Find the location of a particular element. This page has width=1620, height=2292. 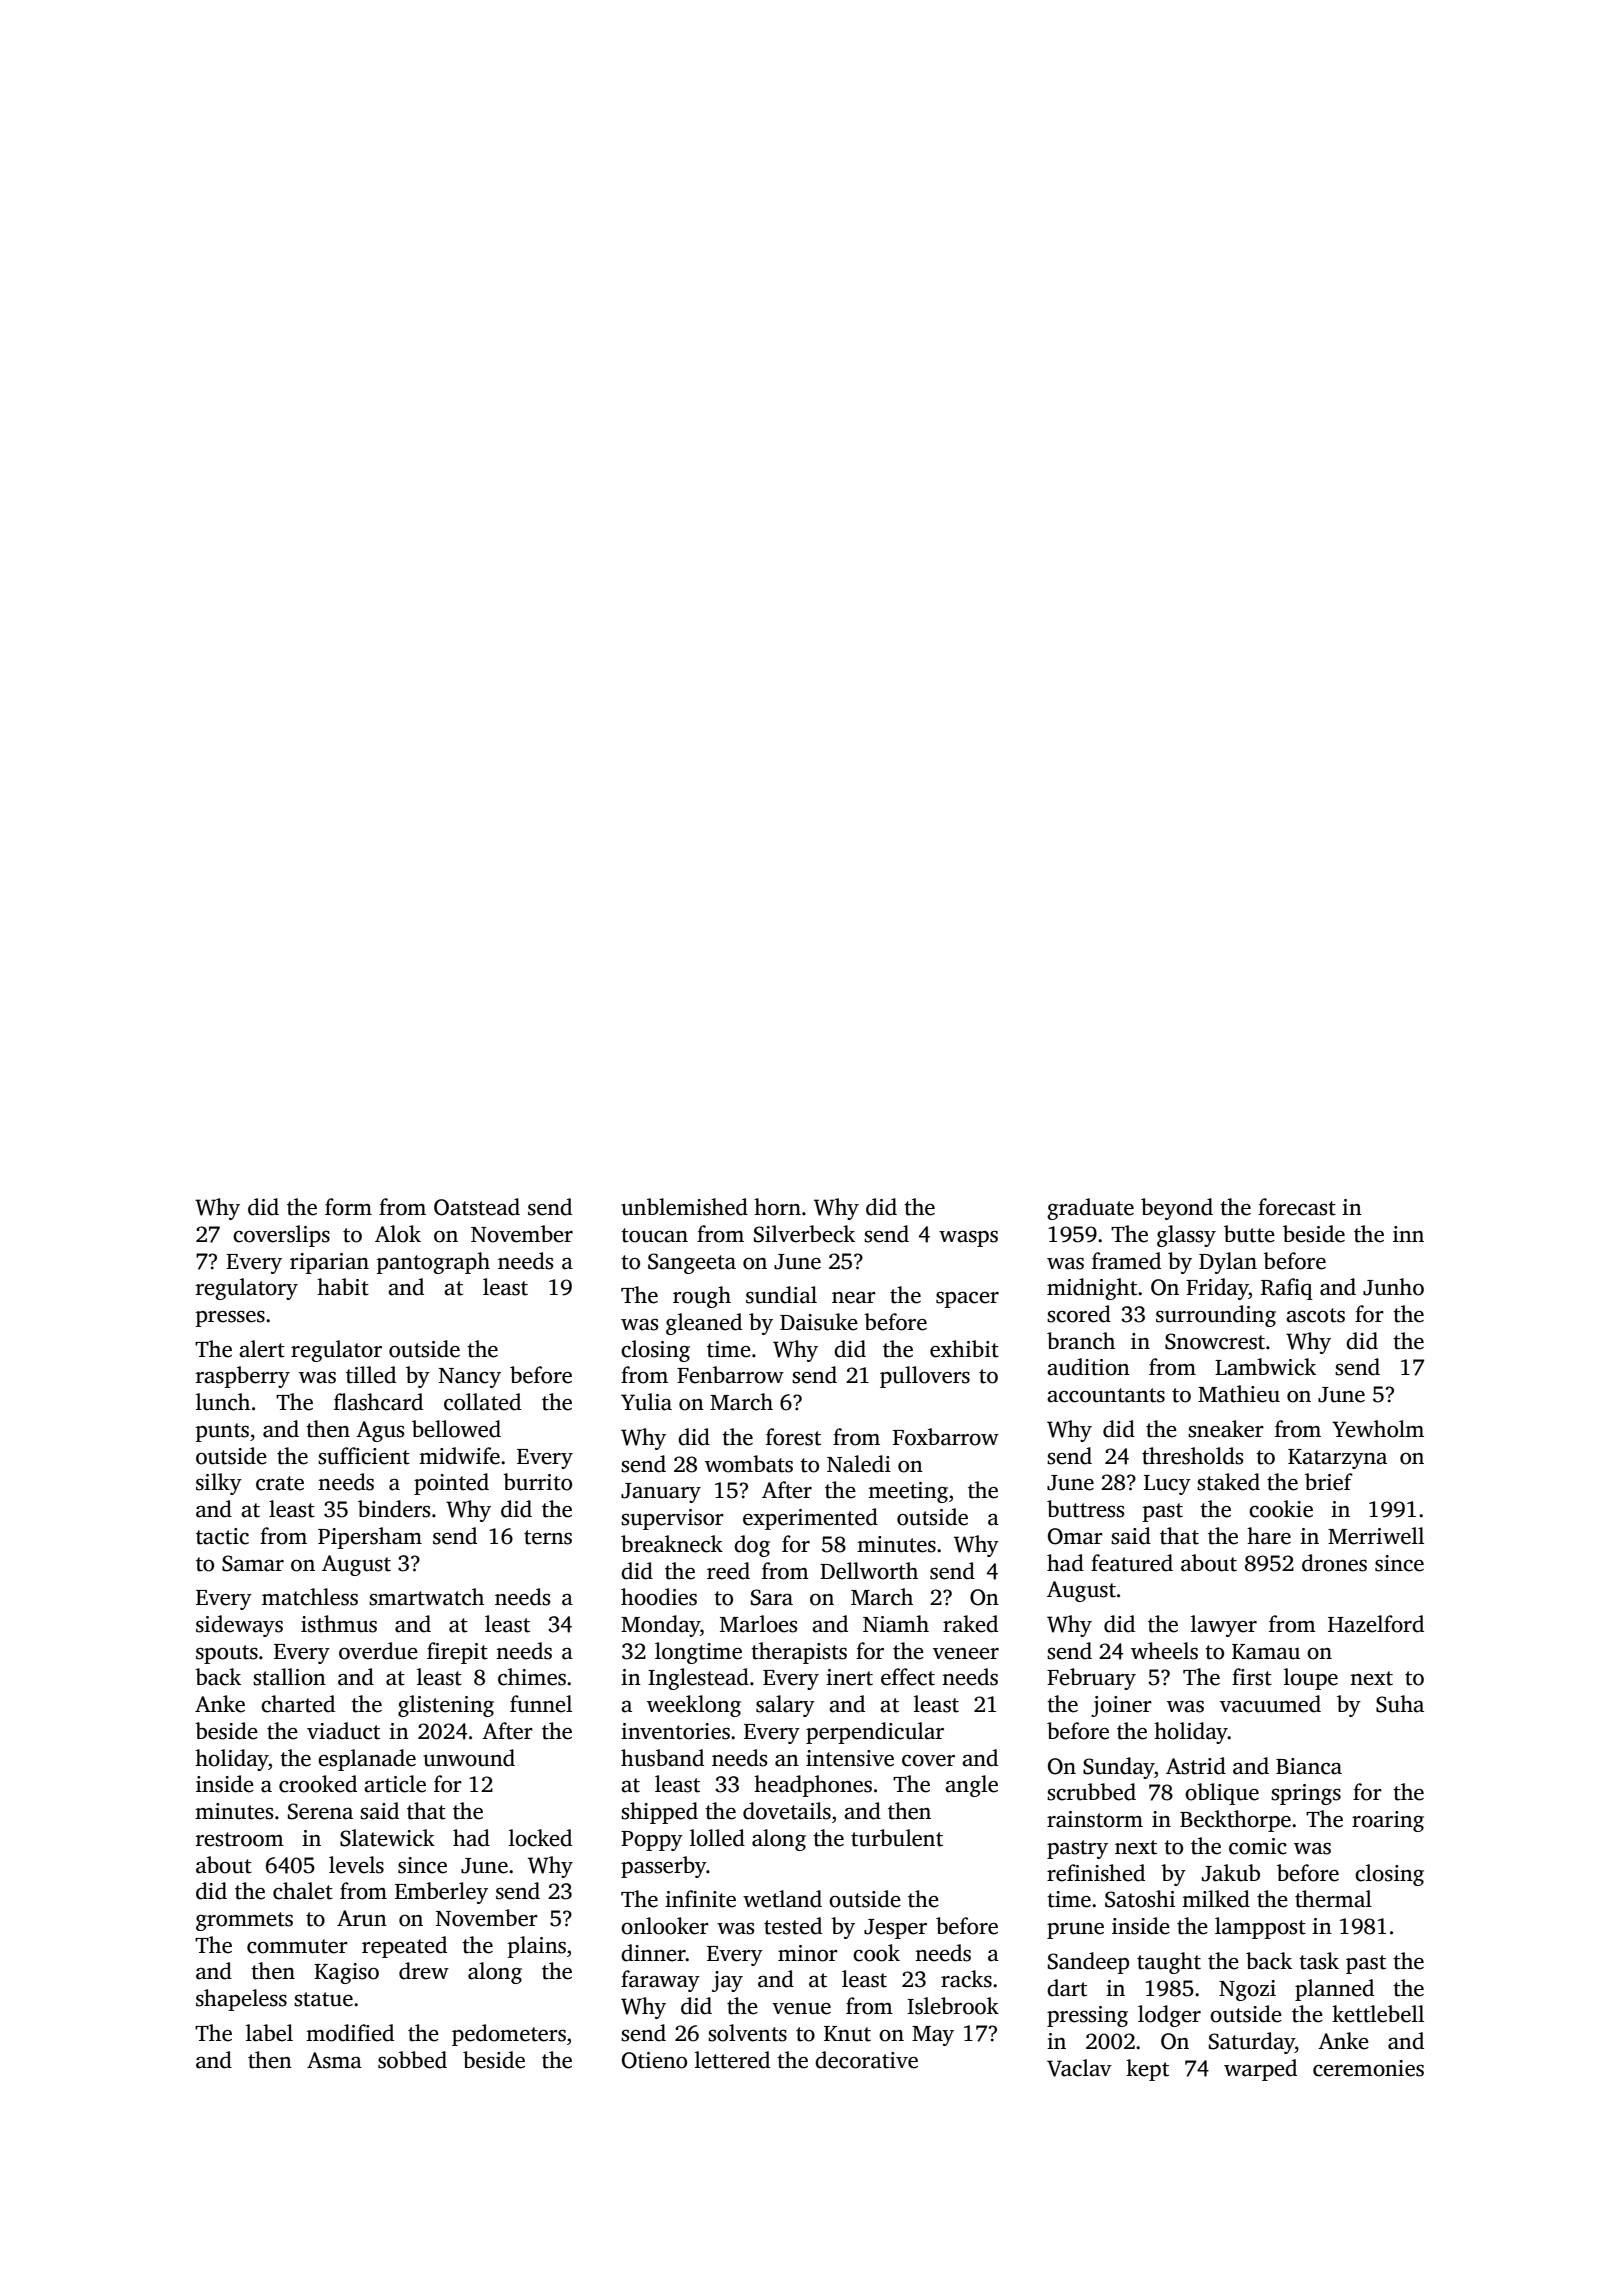

matchless is located at coordinates (310, 1597).
